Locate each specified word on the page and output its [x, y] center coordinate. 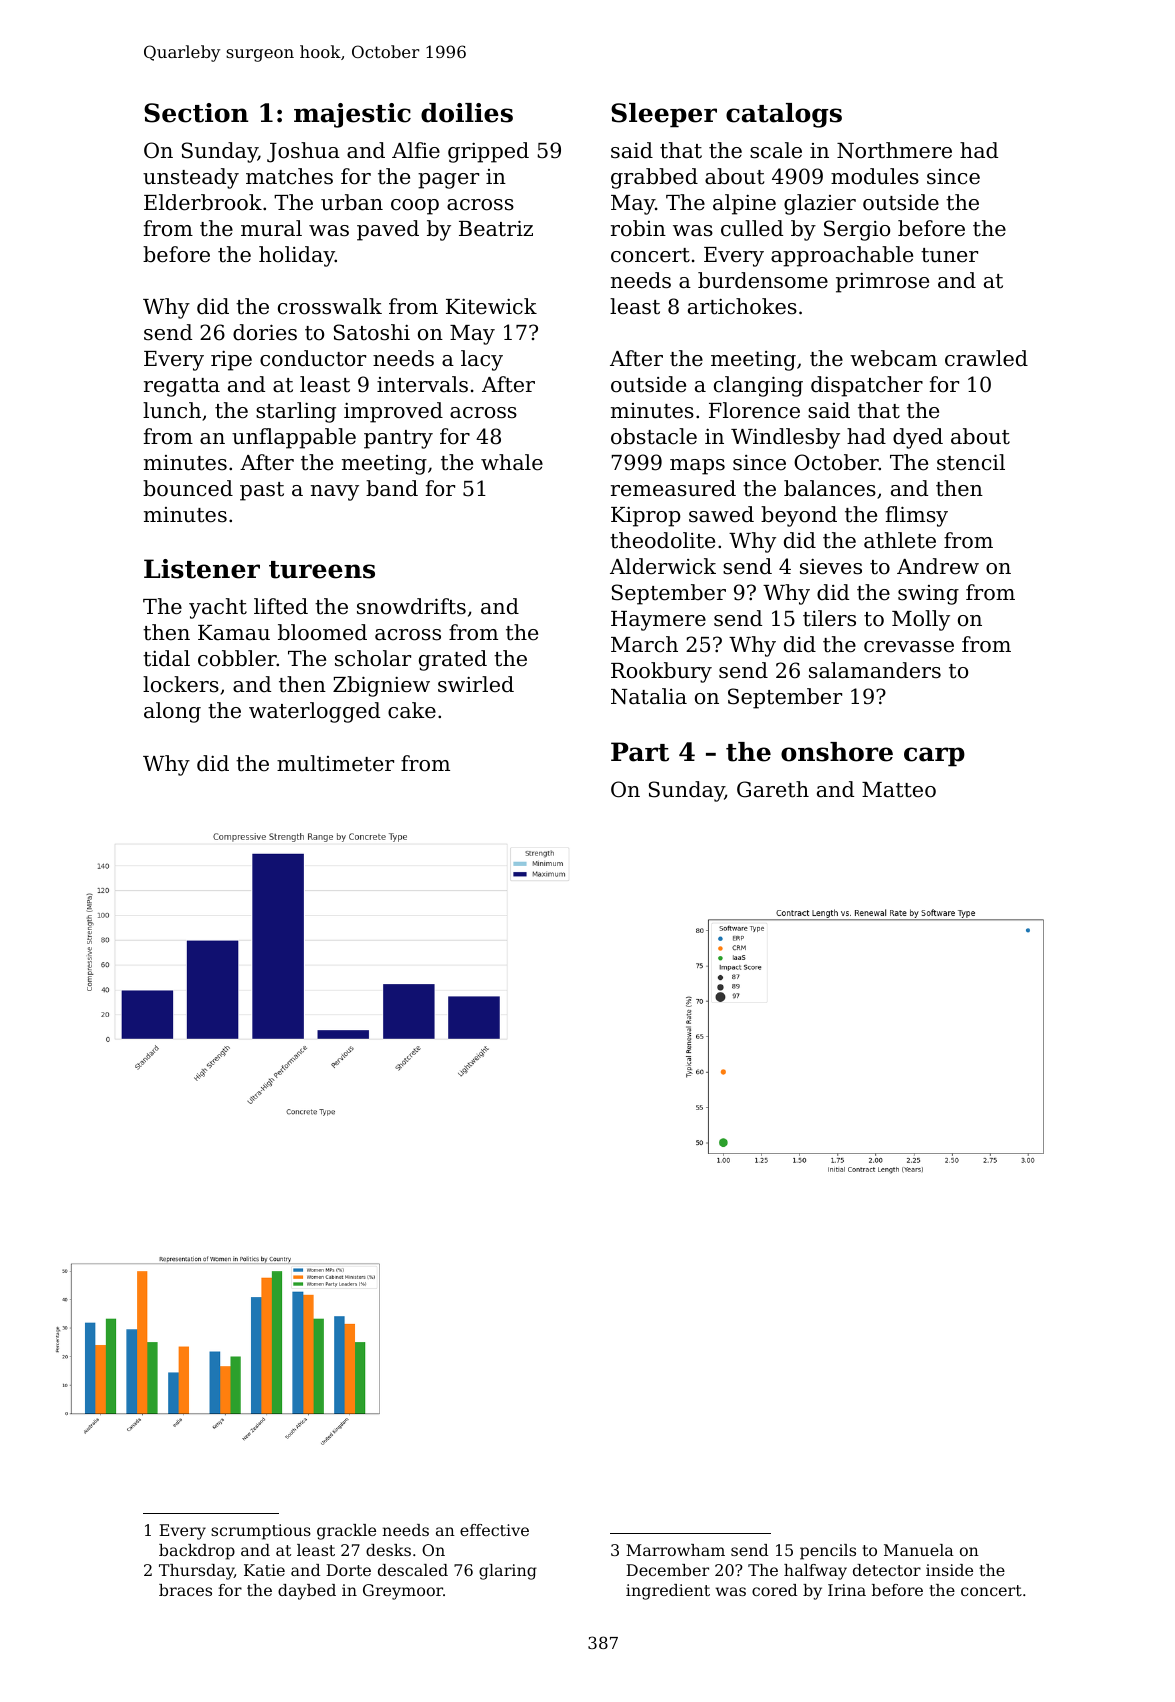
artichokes [742, 306]
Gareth [773, 789]
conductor [313, 358]
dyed [918, 438]
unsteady [191, 178]
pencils [828, 1552]
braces [185, 1590]
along [172, 712]
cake [412, 710]
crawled [986, 358]
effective [494, 1530]
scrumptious [261, 1532]
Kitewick [491, 306]
